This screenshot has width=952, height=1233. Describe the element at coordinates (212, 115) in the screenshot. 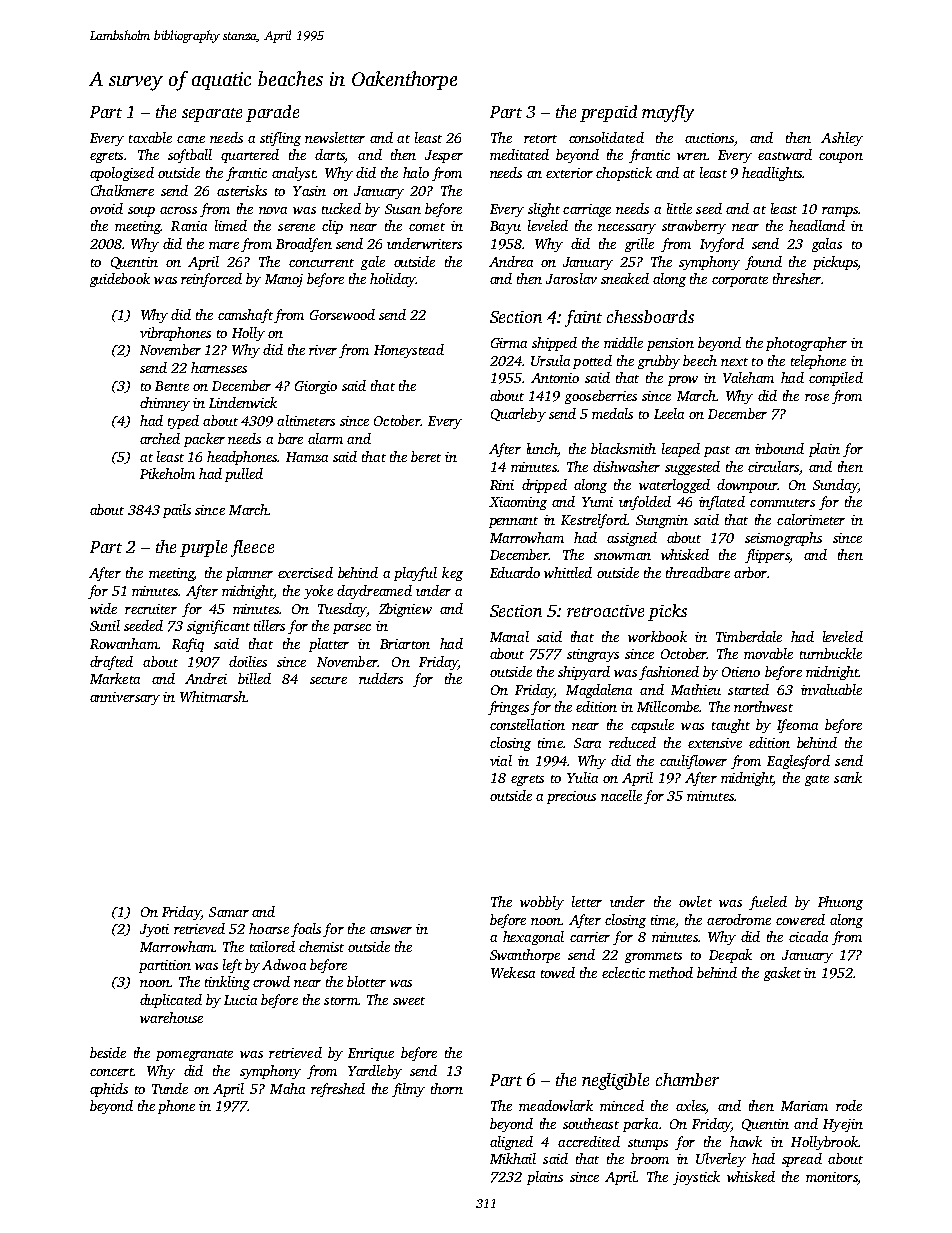

I see `separate` at that location.
